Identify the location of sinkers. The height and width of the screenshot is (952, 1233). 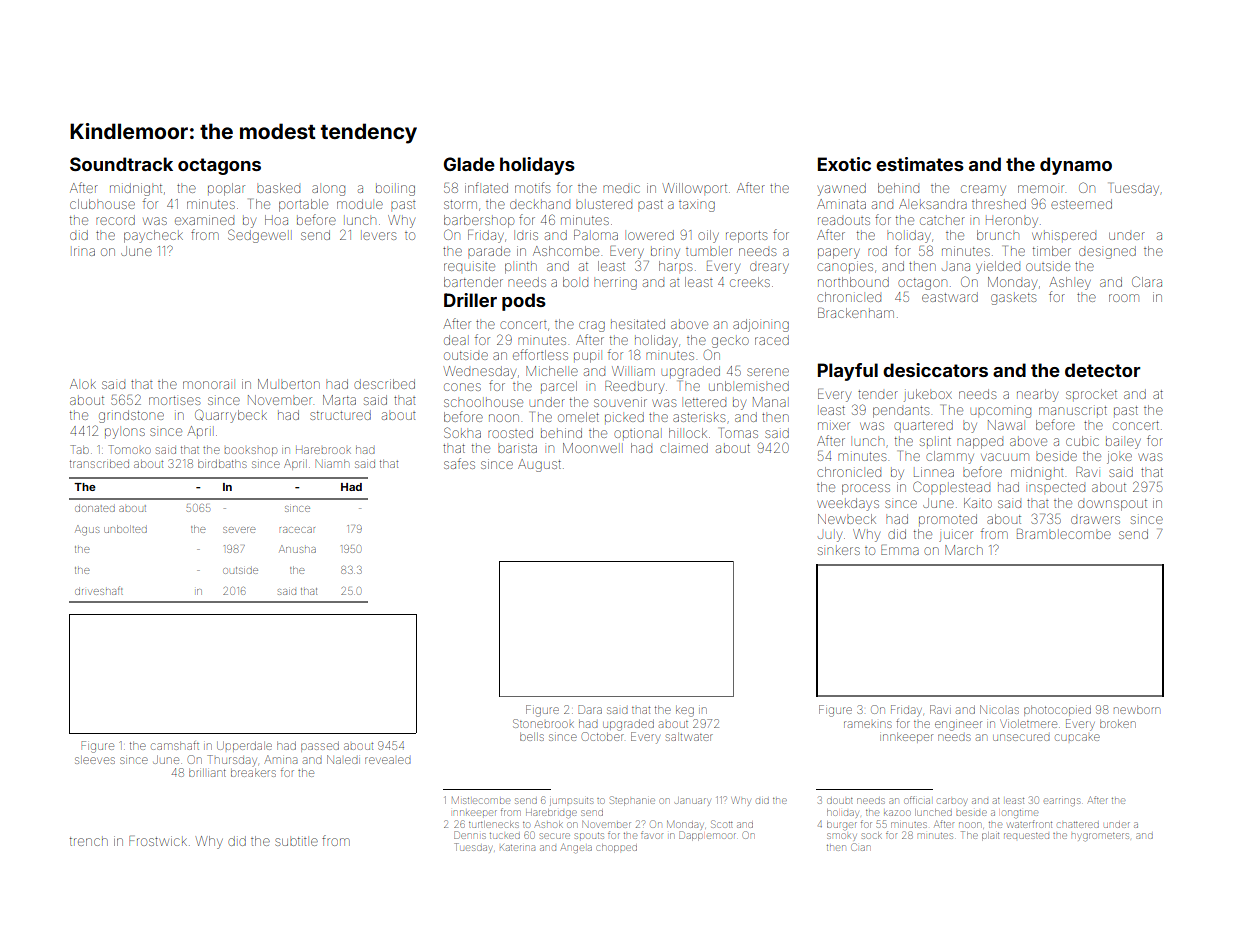
(839, 551).
